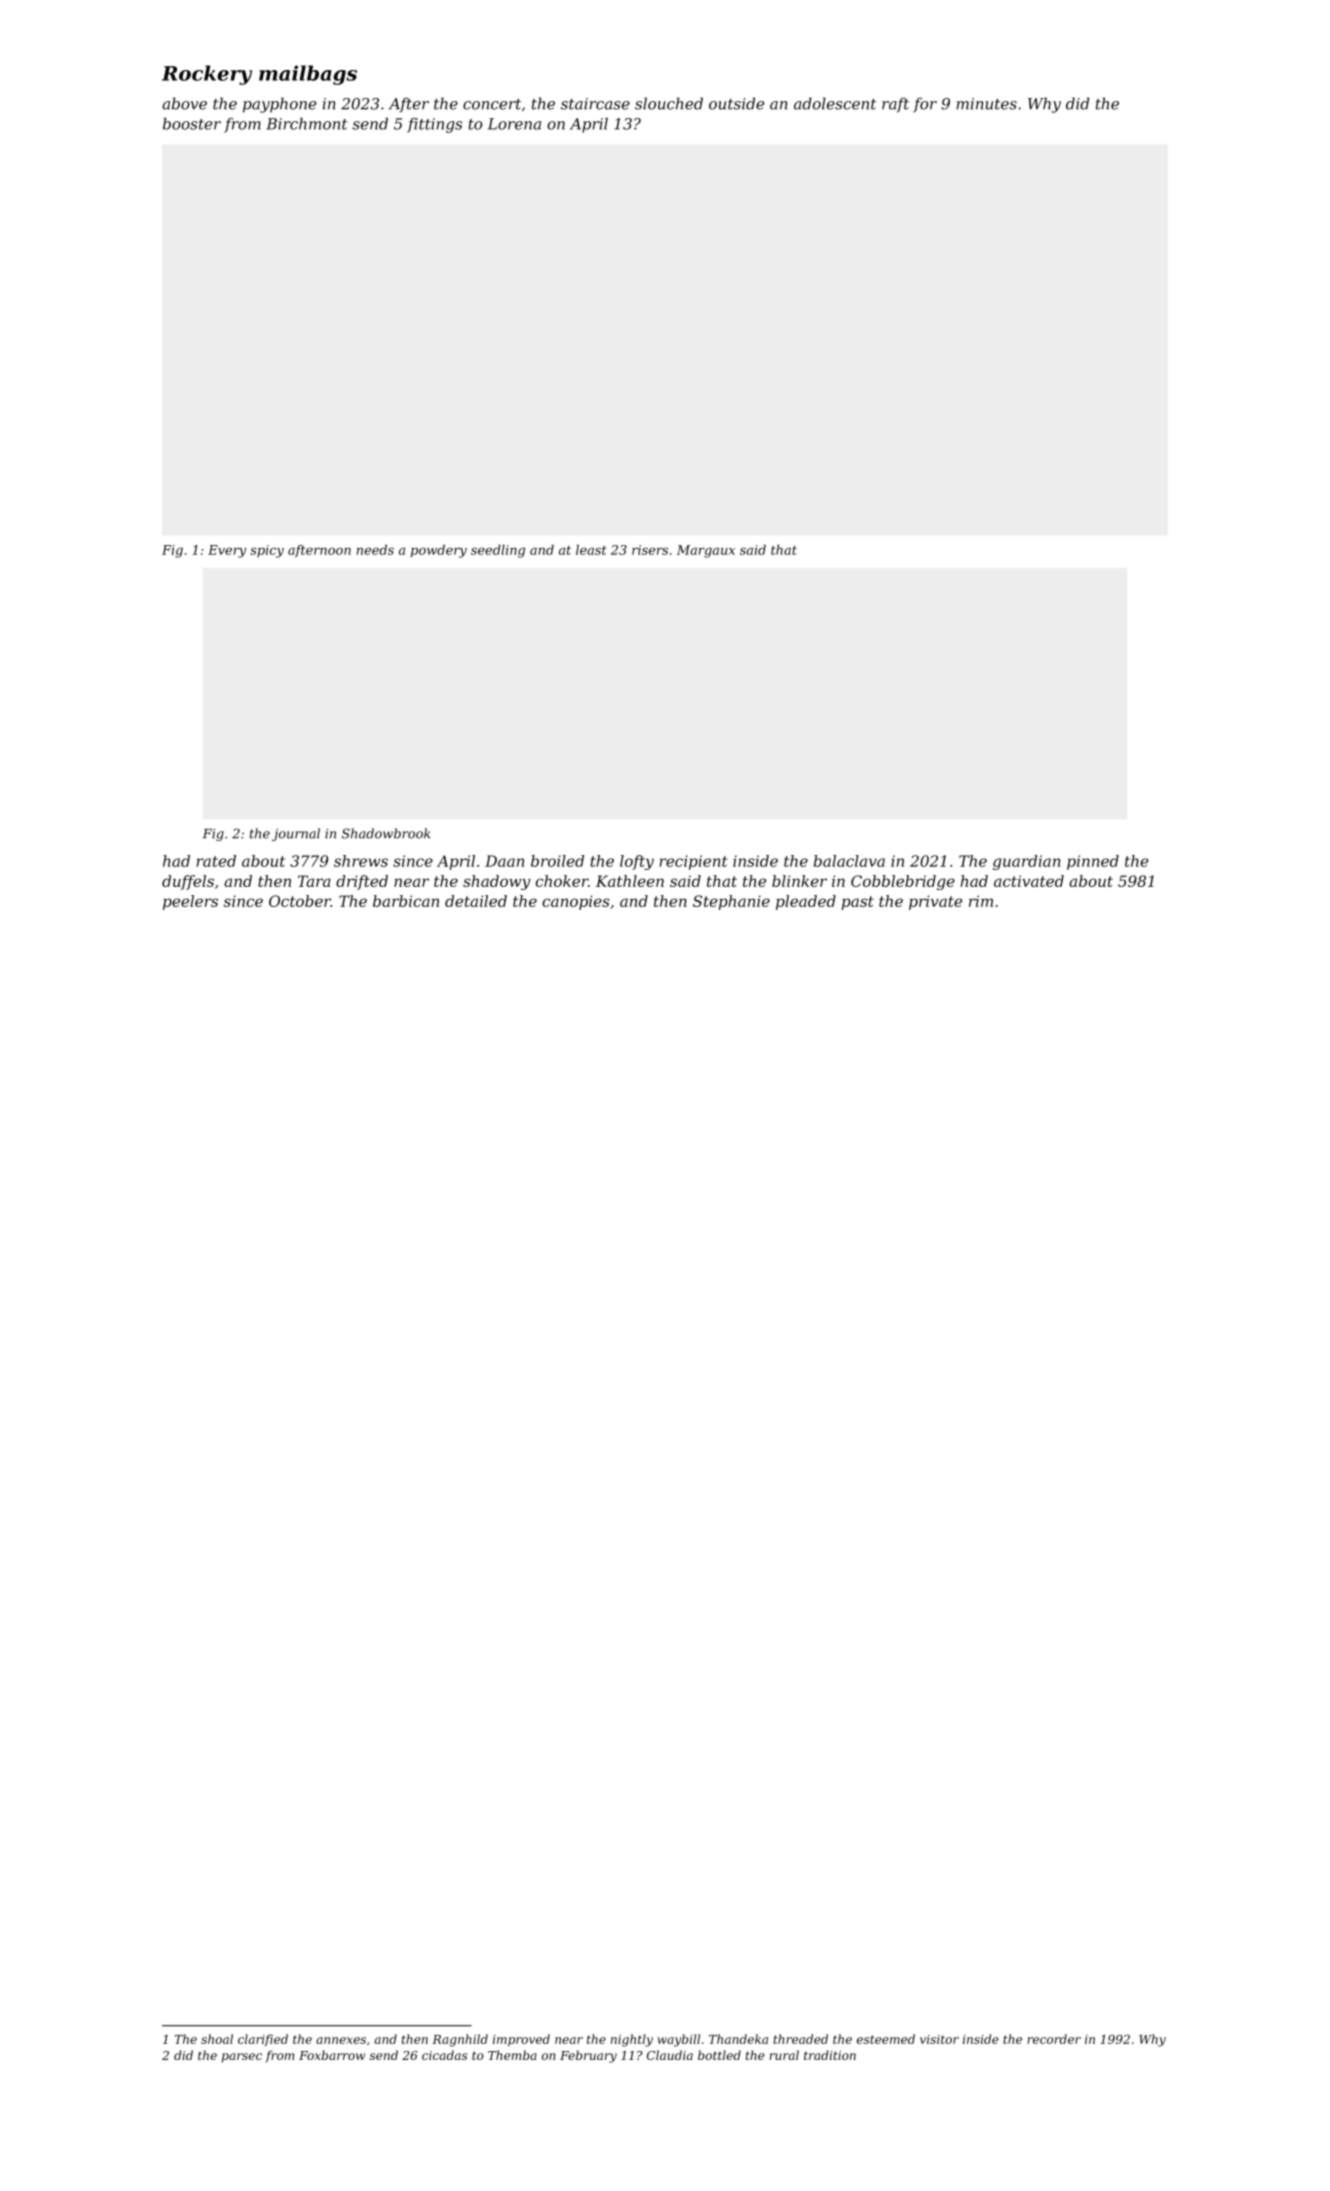 The width and height of the screenshot is (1330, 2191). Describe the element at coordinates (300, 901) in the screenshot. I see `October` at that location.
